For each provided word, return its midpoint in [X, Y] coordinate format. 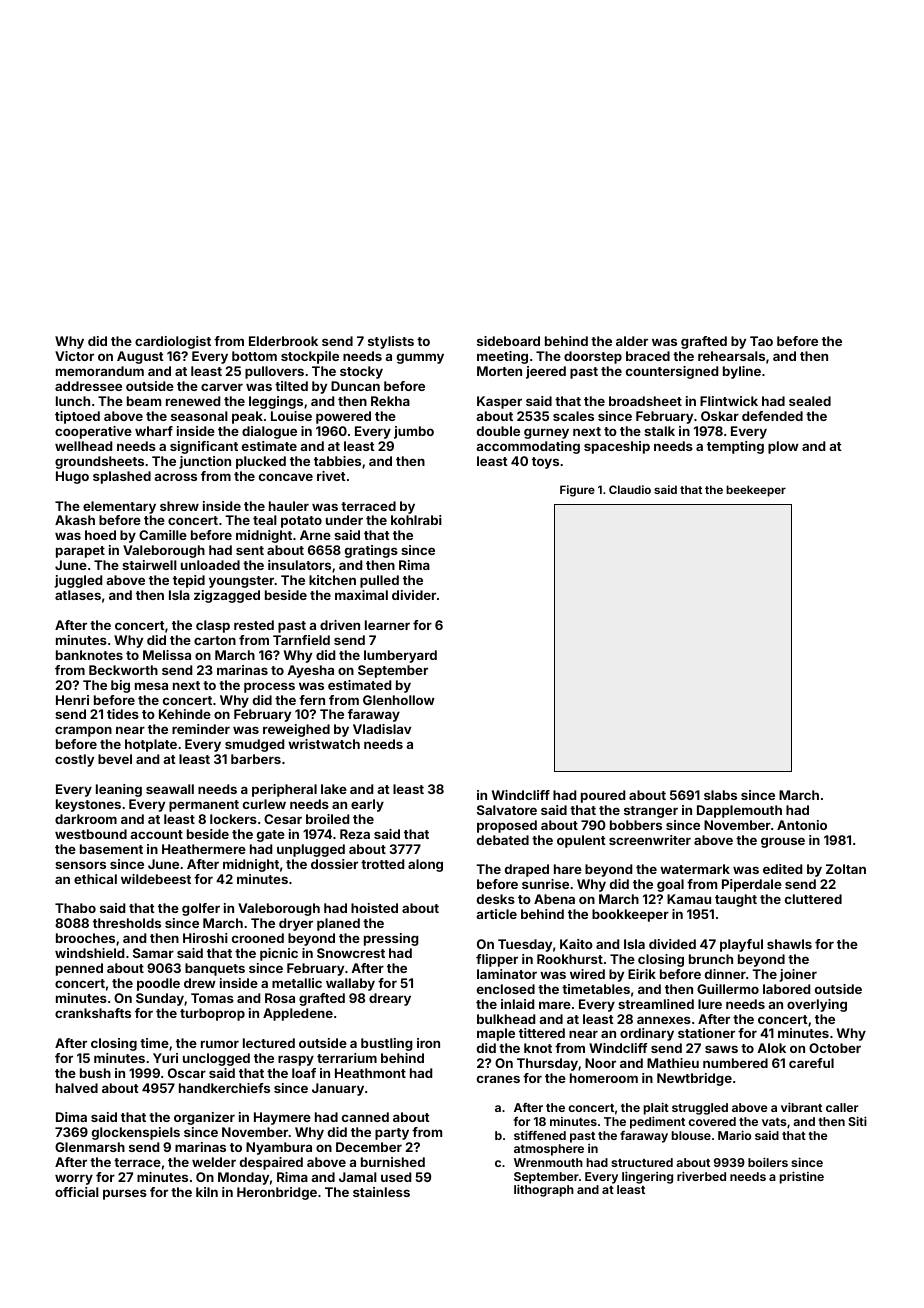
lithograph [544, 1191]
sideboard [508, 341]
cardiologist [173, 342]
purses [125, 1194]
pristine [802, 1177]
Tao [761, 341]
